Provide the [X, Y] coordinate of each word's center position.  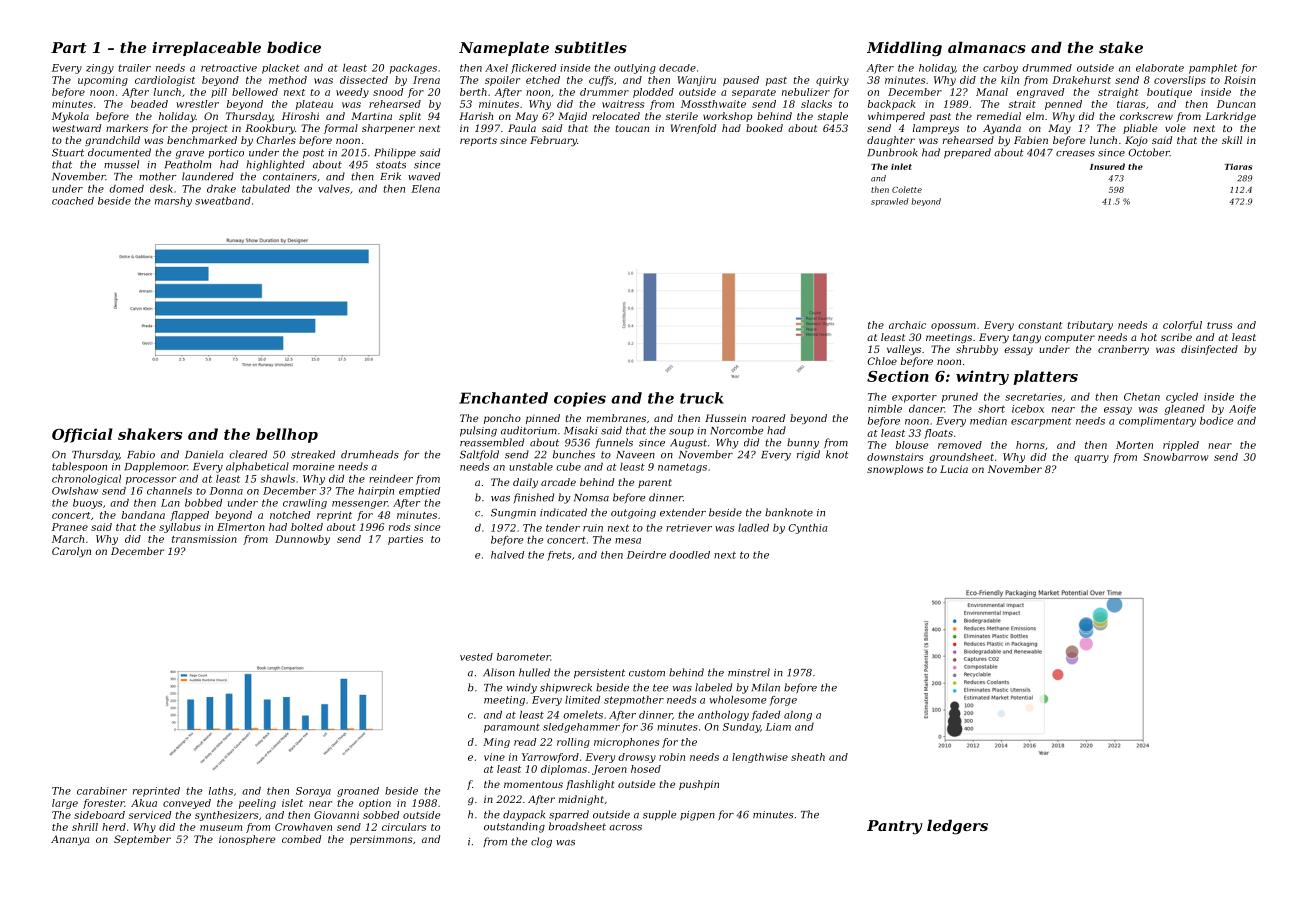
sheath [808, 757]
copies [580, 399]
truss [1219, 325]
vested [476, 657]
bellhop [287, 435]
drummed [1047, 68]
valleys [904, 350]
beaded [149, 104]
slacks [816, 104]
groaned [358, 792]
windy [522, 688]
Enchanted [503, 398]
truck [701, 398]
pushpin [699, 785]
